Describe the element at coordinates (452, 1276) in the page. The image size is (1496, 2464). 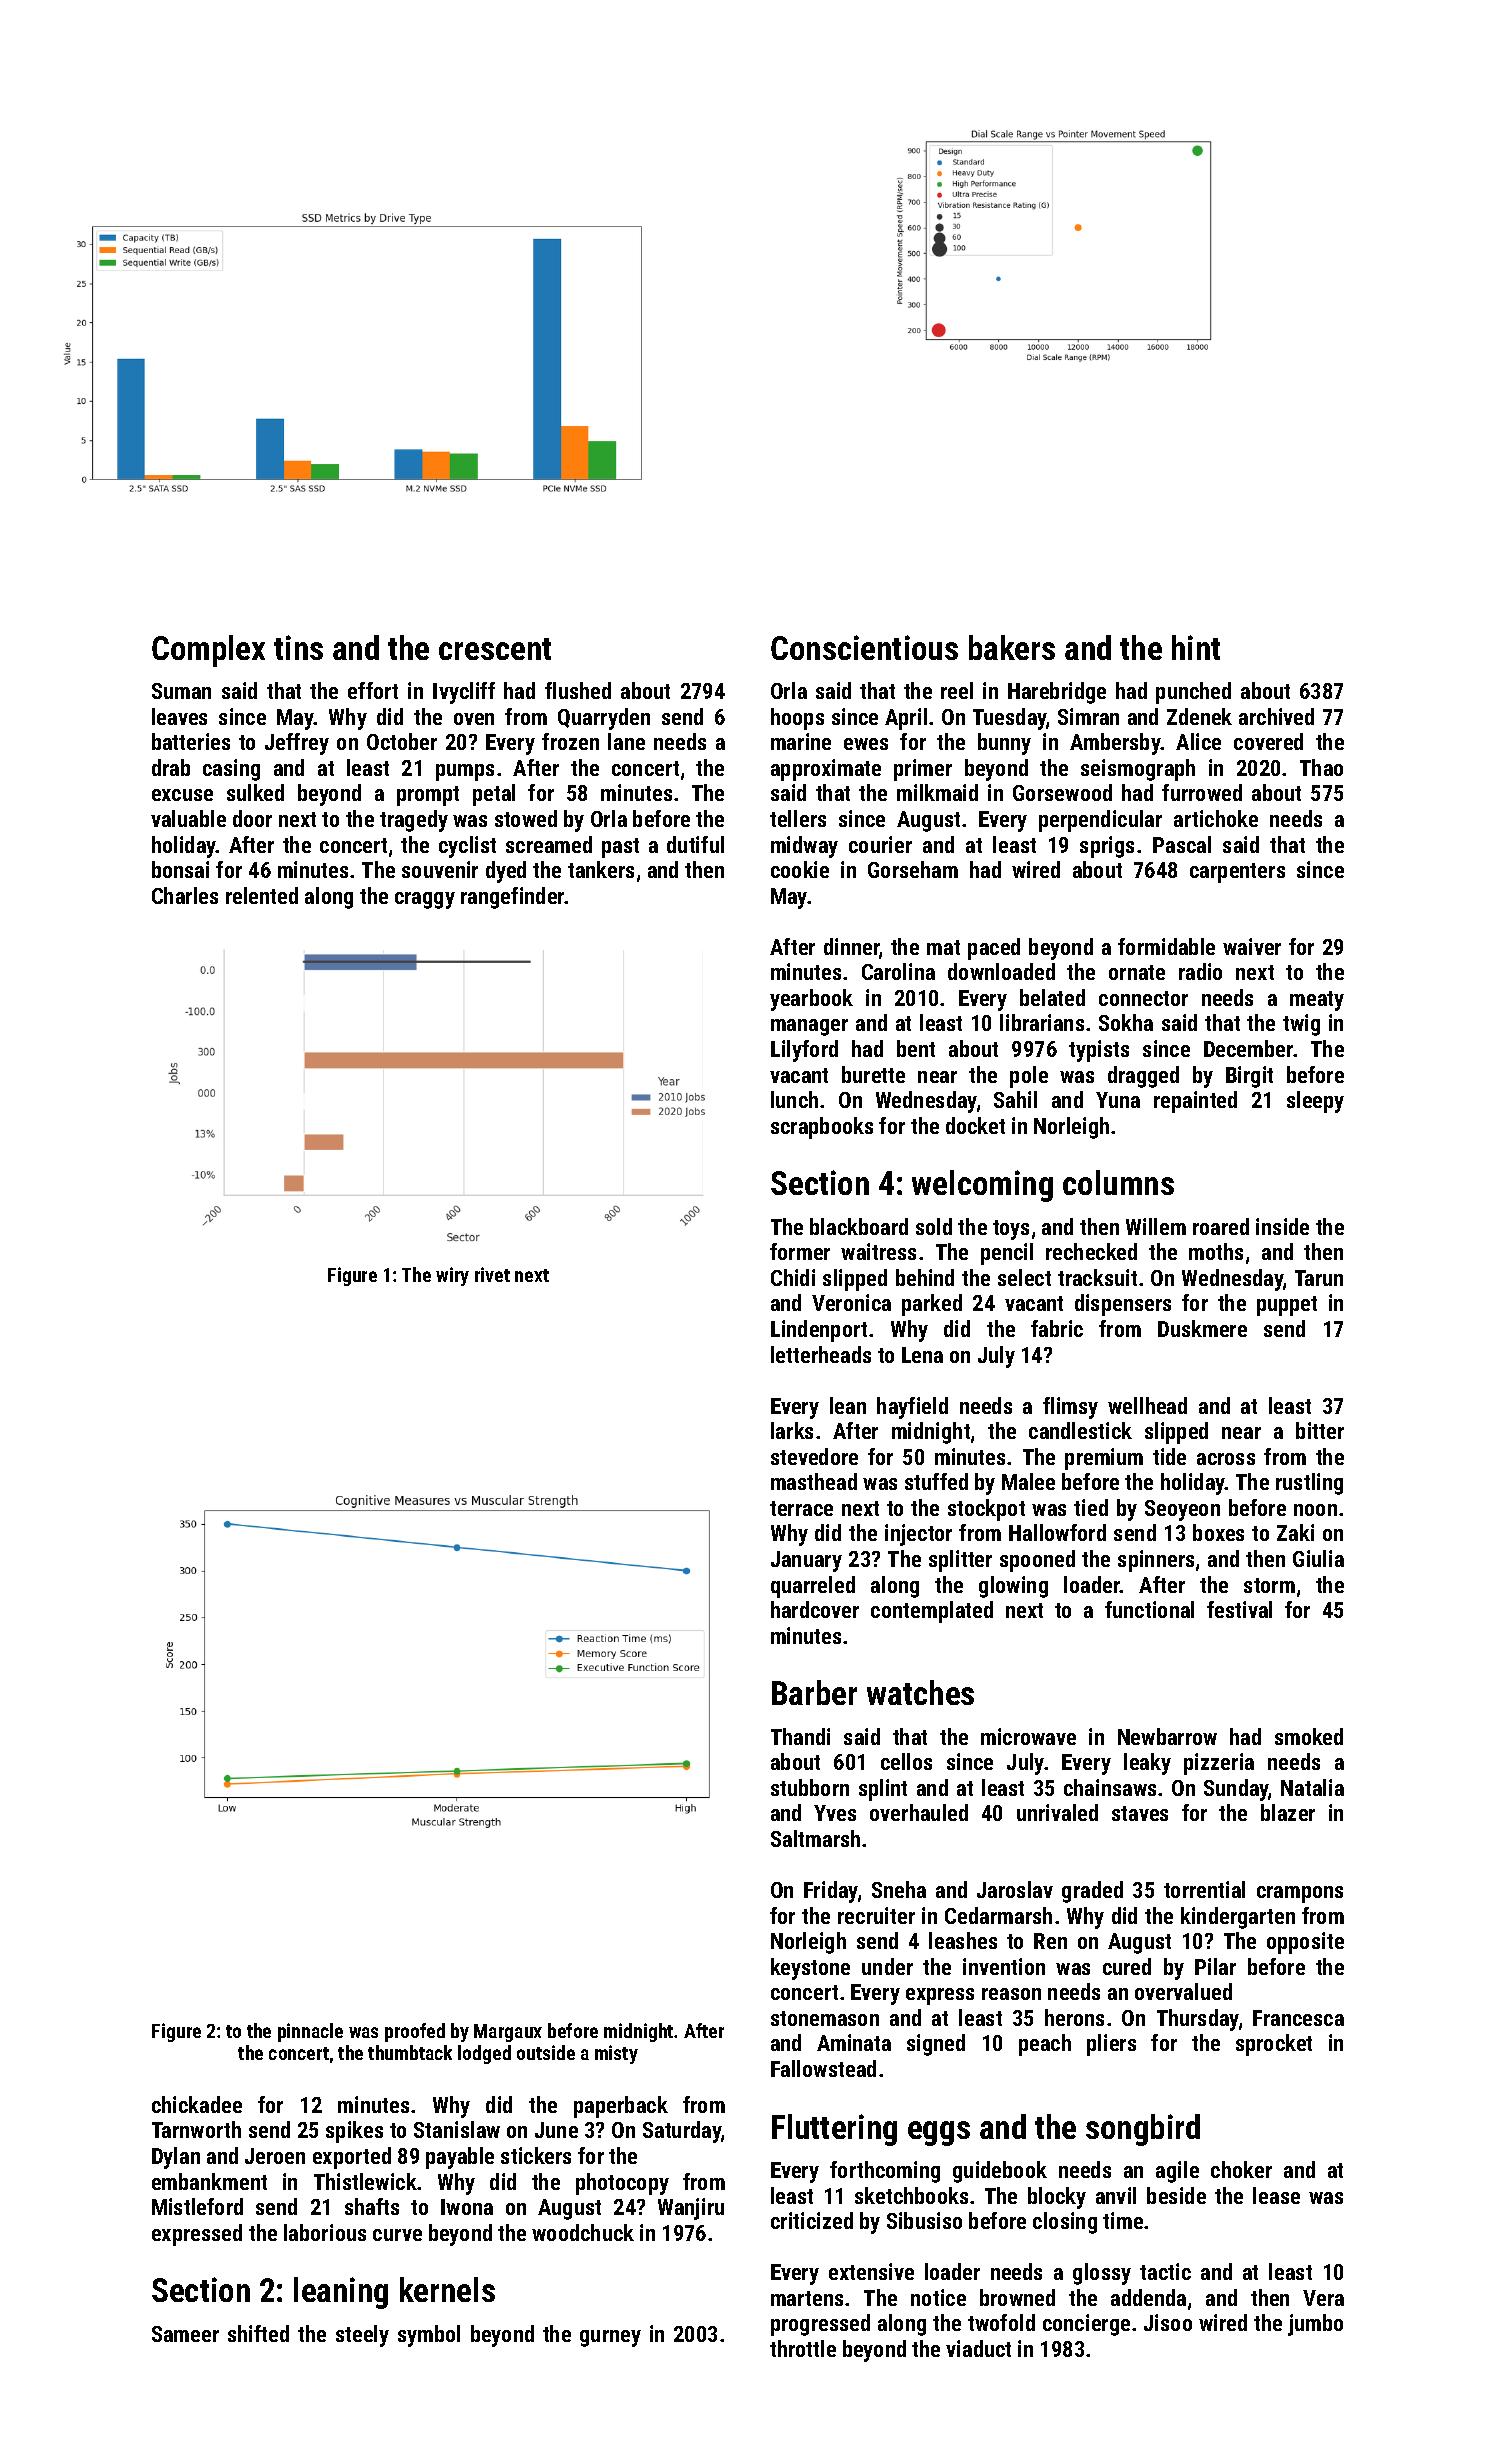
I see `wiry` at that location.
